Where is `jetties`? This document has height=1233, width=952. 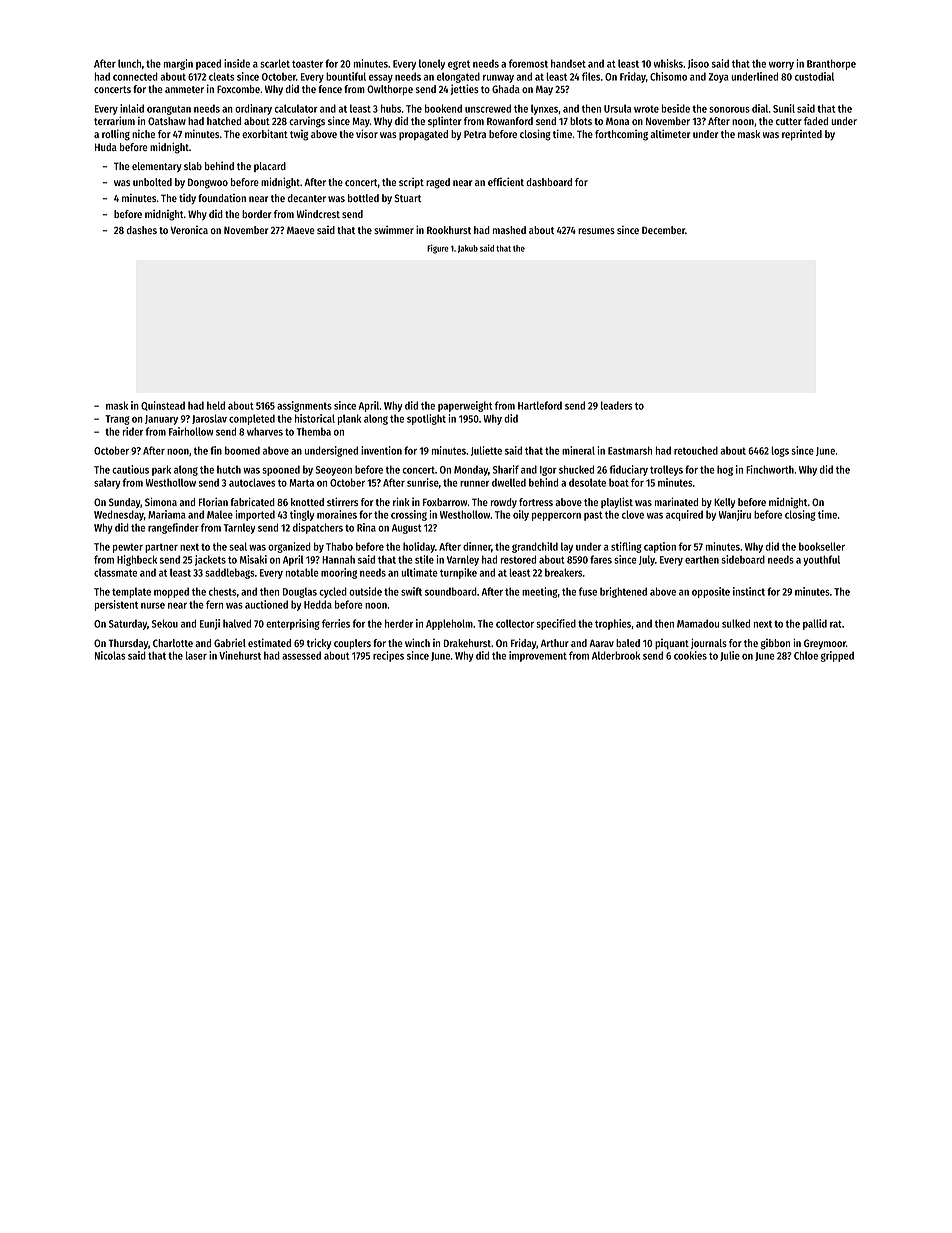 jetties is located at coordinates (464, 89).
